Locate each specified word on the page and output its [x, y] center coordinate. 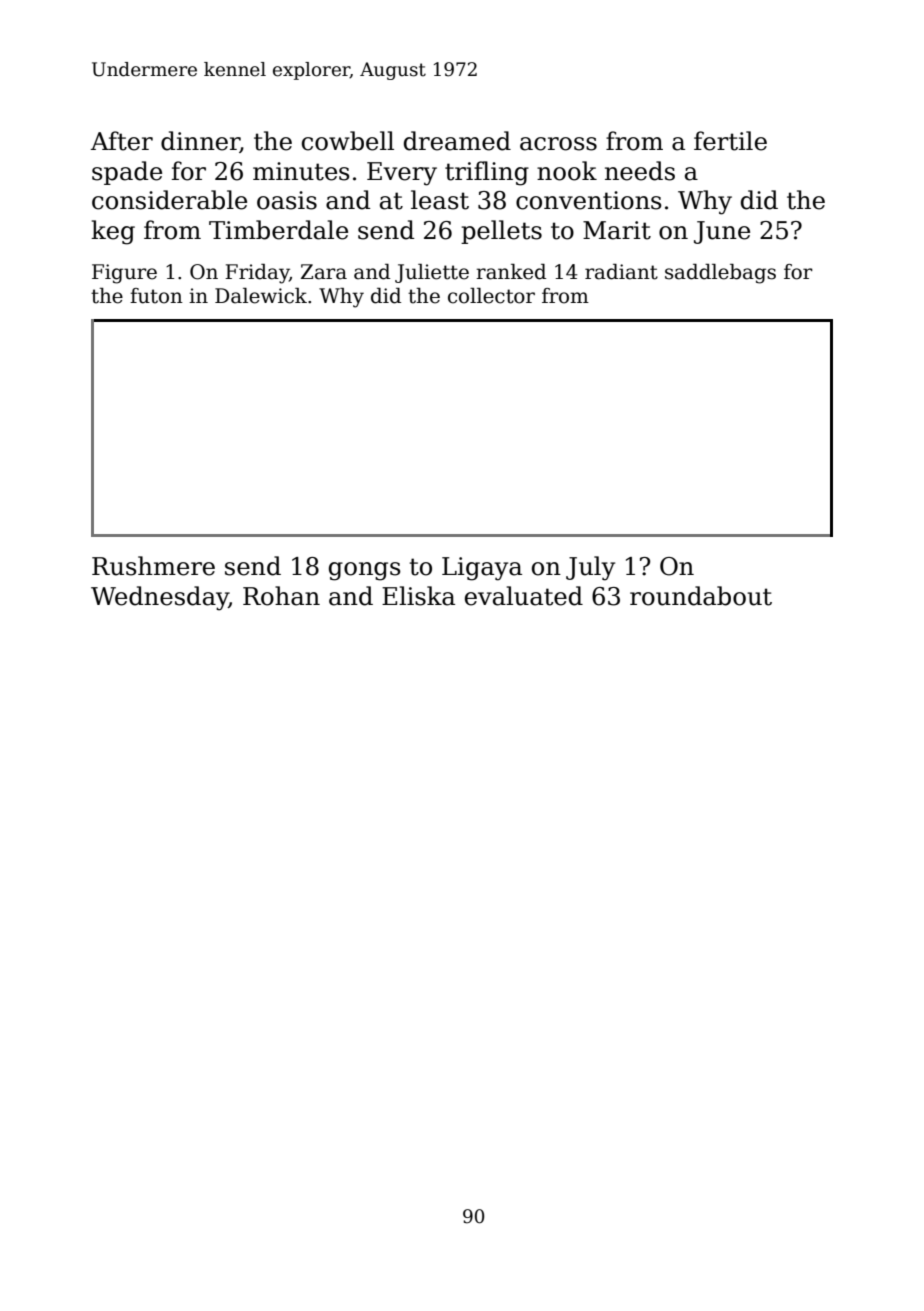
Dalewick [261, 296]
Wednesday [160, 598]
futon [156, 296]
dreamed [457, 141]
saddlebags [720, 274]
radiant [621, 272]
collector [491, 296]
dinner [200, 142]
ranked [511, 272]
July [590, 568]
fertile [730, 141]
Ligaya [482, 569]
